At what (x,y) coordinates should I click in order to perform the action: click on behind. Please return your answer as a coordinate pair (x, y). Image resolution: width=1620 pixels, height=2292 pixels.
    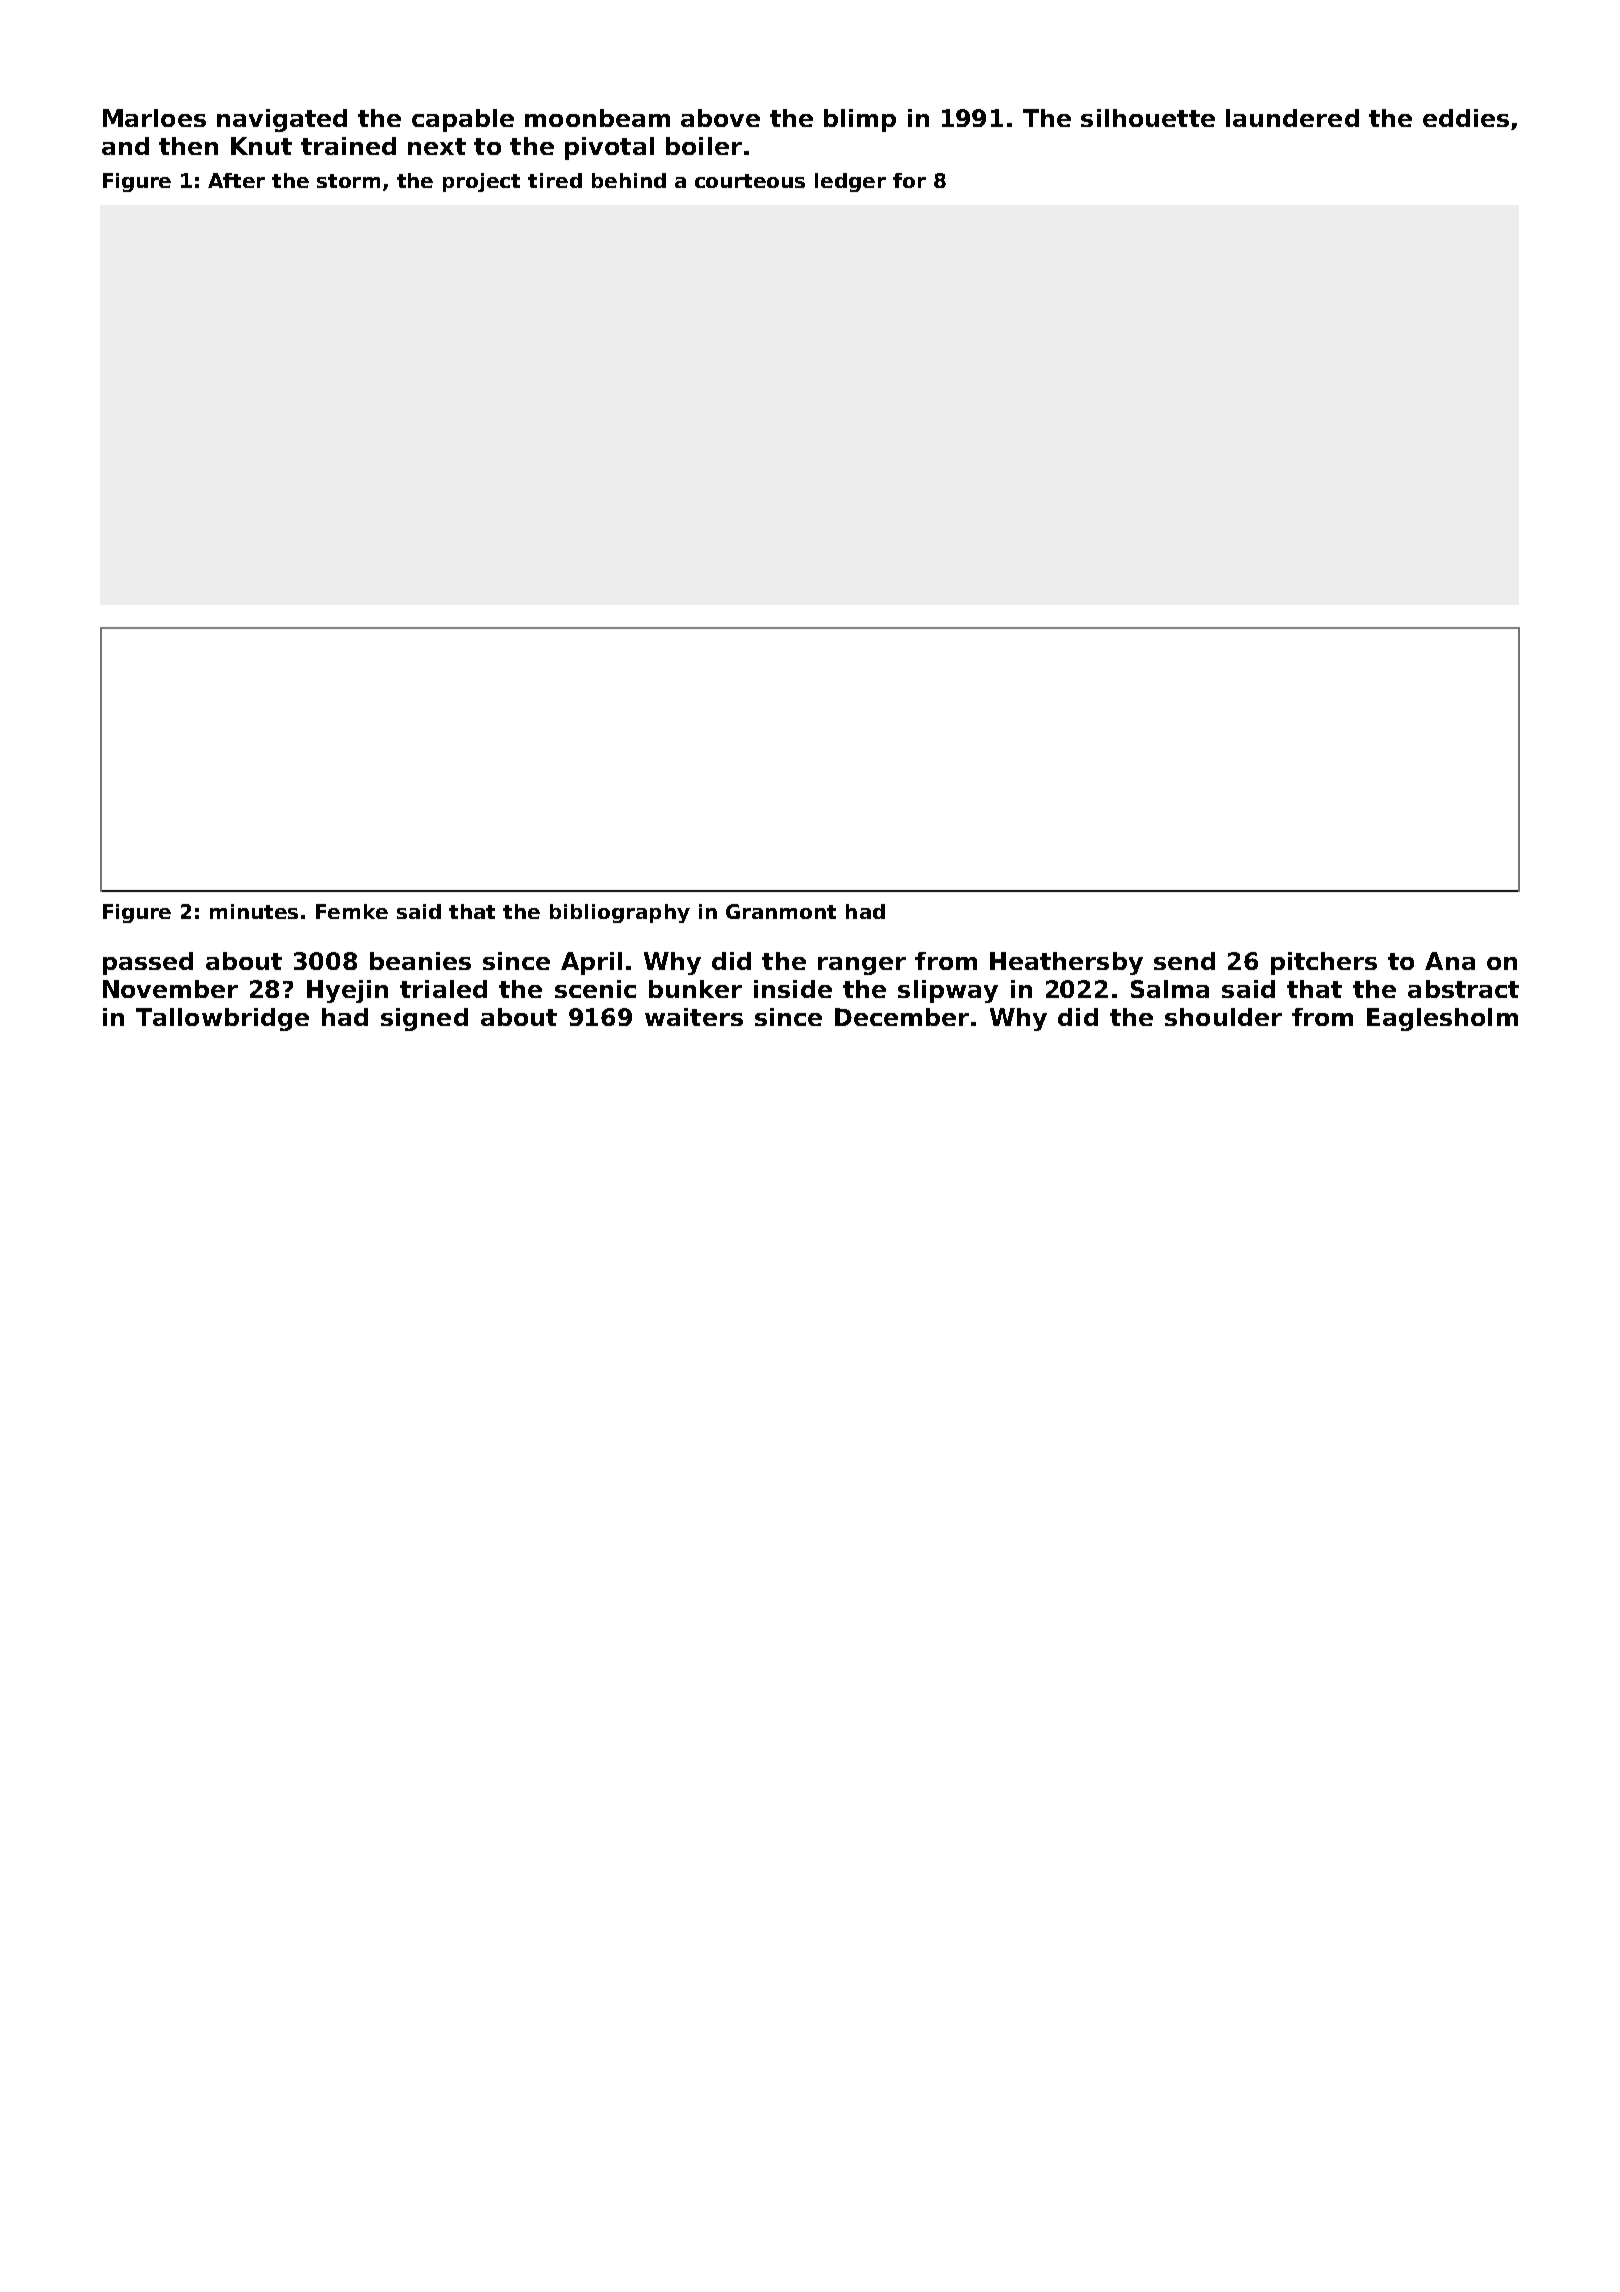
    Looking at the image, I should click on (629, 180).
